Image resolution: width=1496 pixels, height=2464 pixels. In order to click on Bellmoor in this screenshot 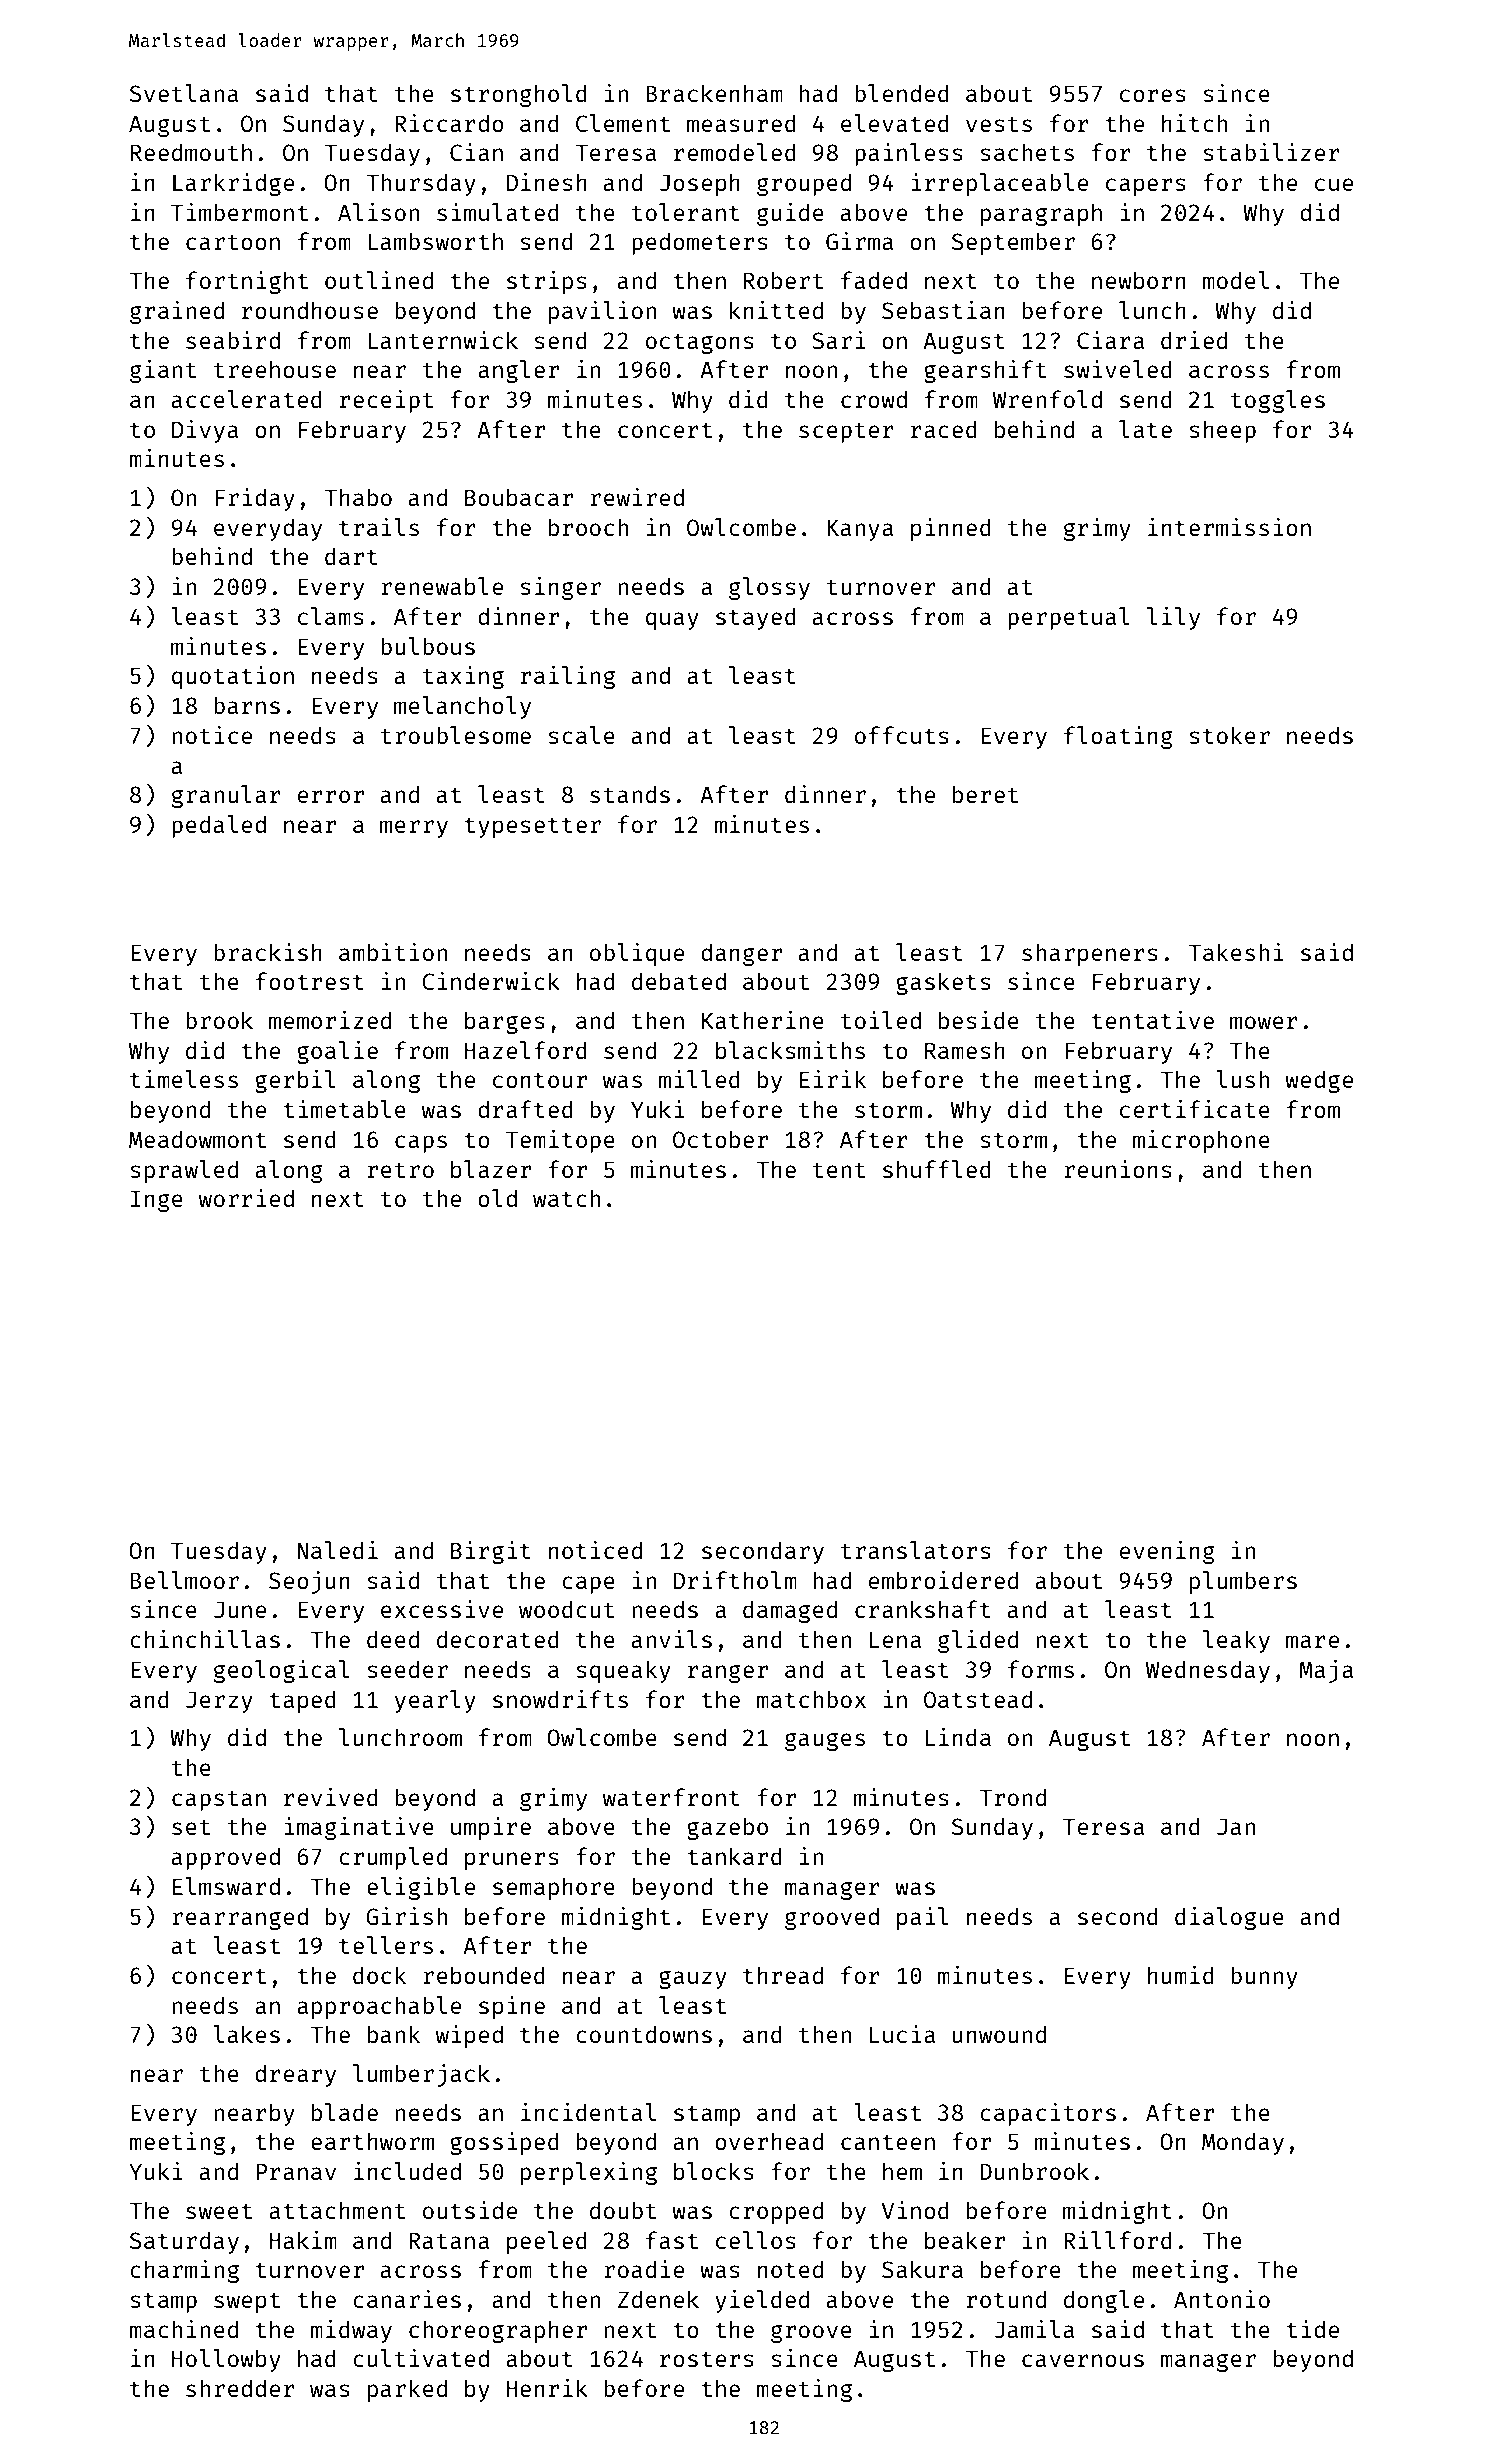, I will do `click(185, 1580)`.
